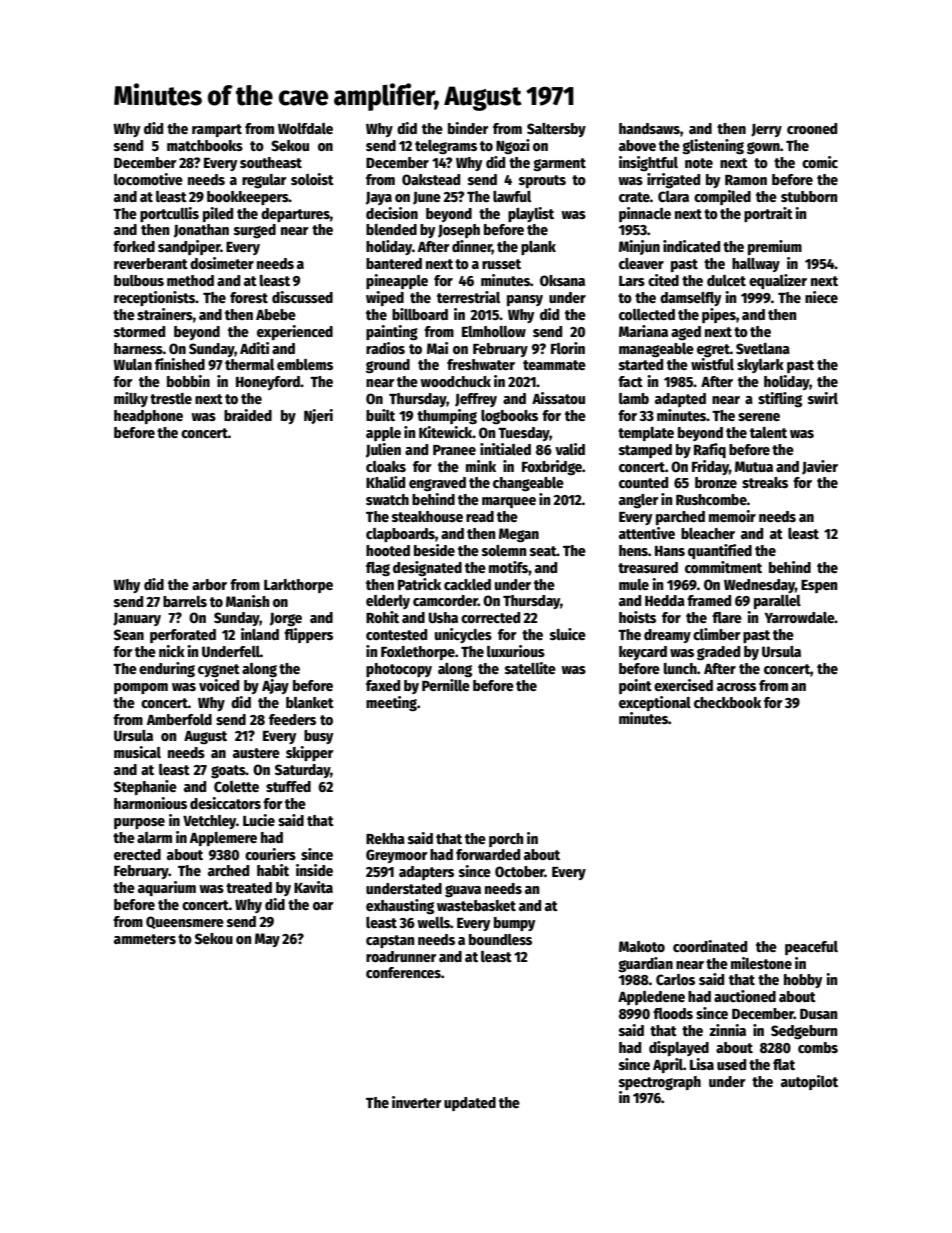  What do you see at coordinates (775, 247) in the screenshot?
I see `premium` at bounding box center [775, 247].
